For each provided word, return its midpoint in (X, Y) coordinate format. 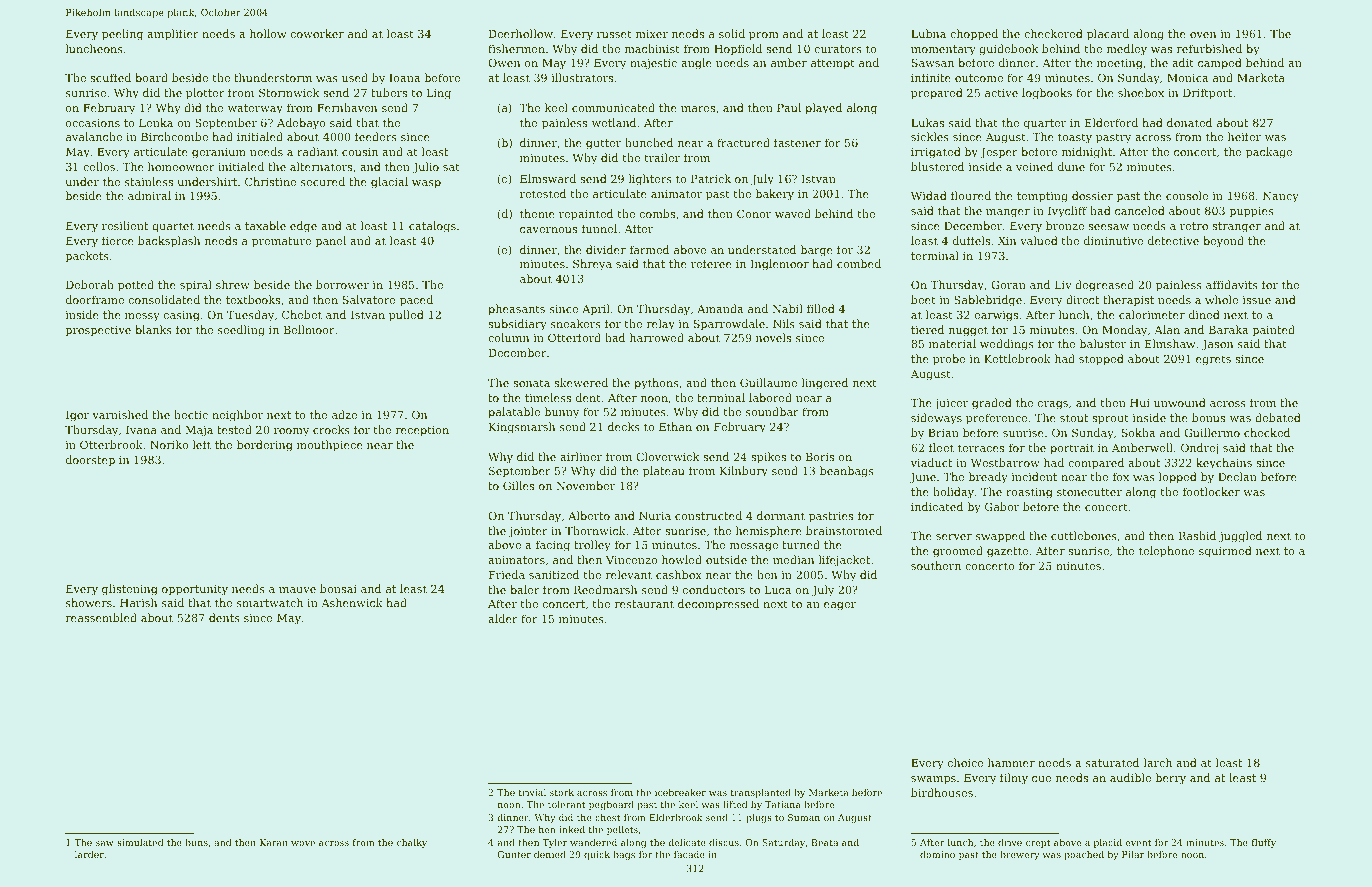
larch (1157, 762)
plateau (664, 472)
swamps (933, 780)
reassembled (101, 617)
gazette (1007, 552)
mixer (652, 34)
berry (1170, 779)
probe (949, 360)
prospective (98, 331)
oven (1203, 35)
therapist (1128, 301)
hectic (191, 414)
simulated (140, 842)
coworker (317, 33)
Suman (804, 817)
